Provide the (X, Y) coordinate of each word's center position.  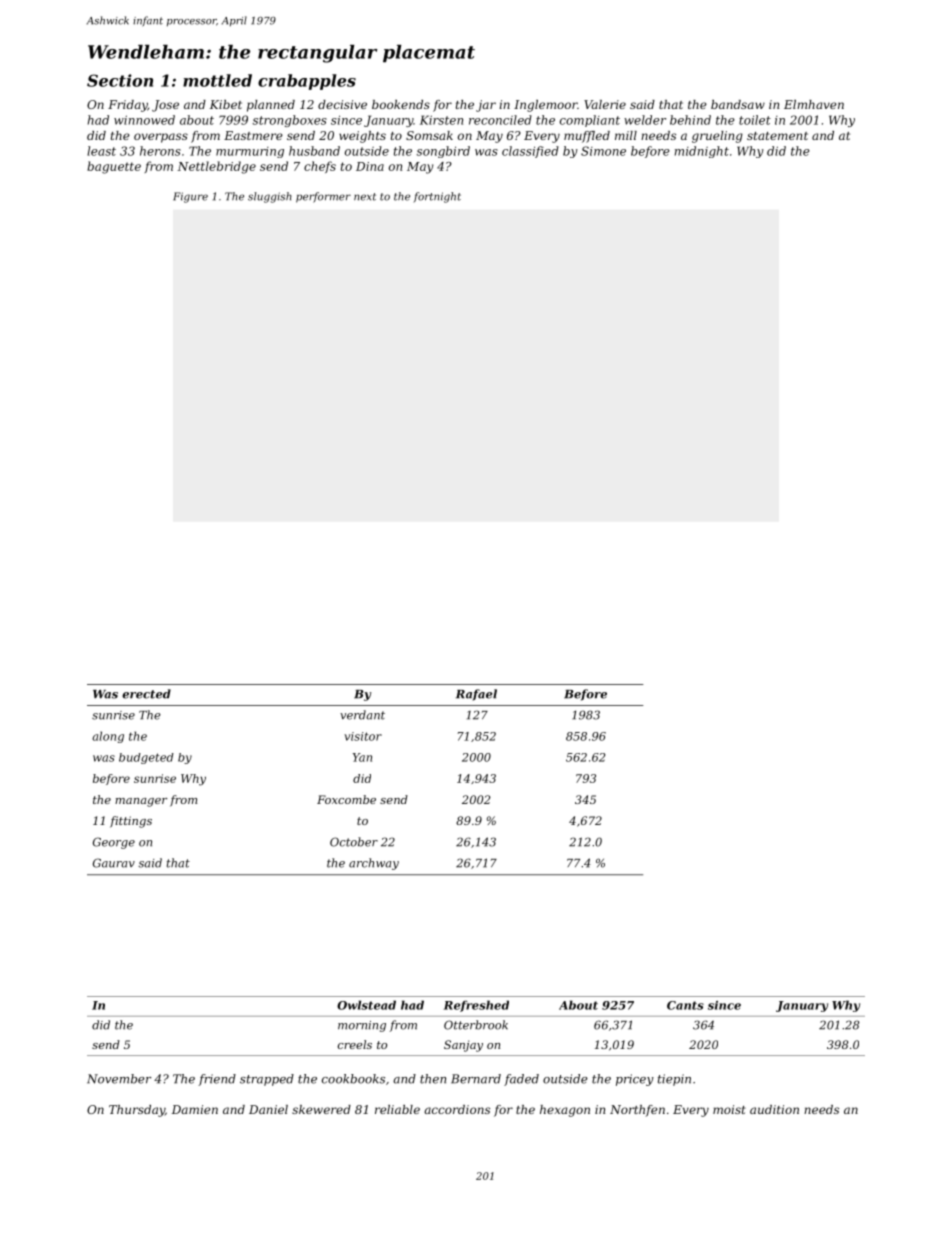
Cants (685, 1005)
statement (777, 136)
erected (146, 694)
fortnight (437, 197)
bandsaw (738, 104)
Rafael (476, 695)
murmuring (250, 152)
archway (374, 864)
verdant (362, 715)
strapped (267, 1080)
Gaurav (114, 863)
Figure (190, 197)
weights (362, 137)
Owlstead (366, 1005)
